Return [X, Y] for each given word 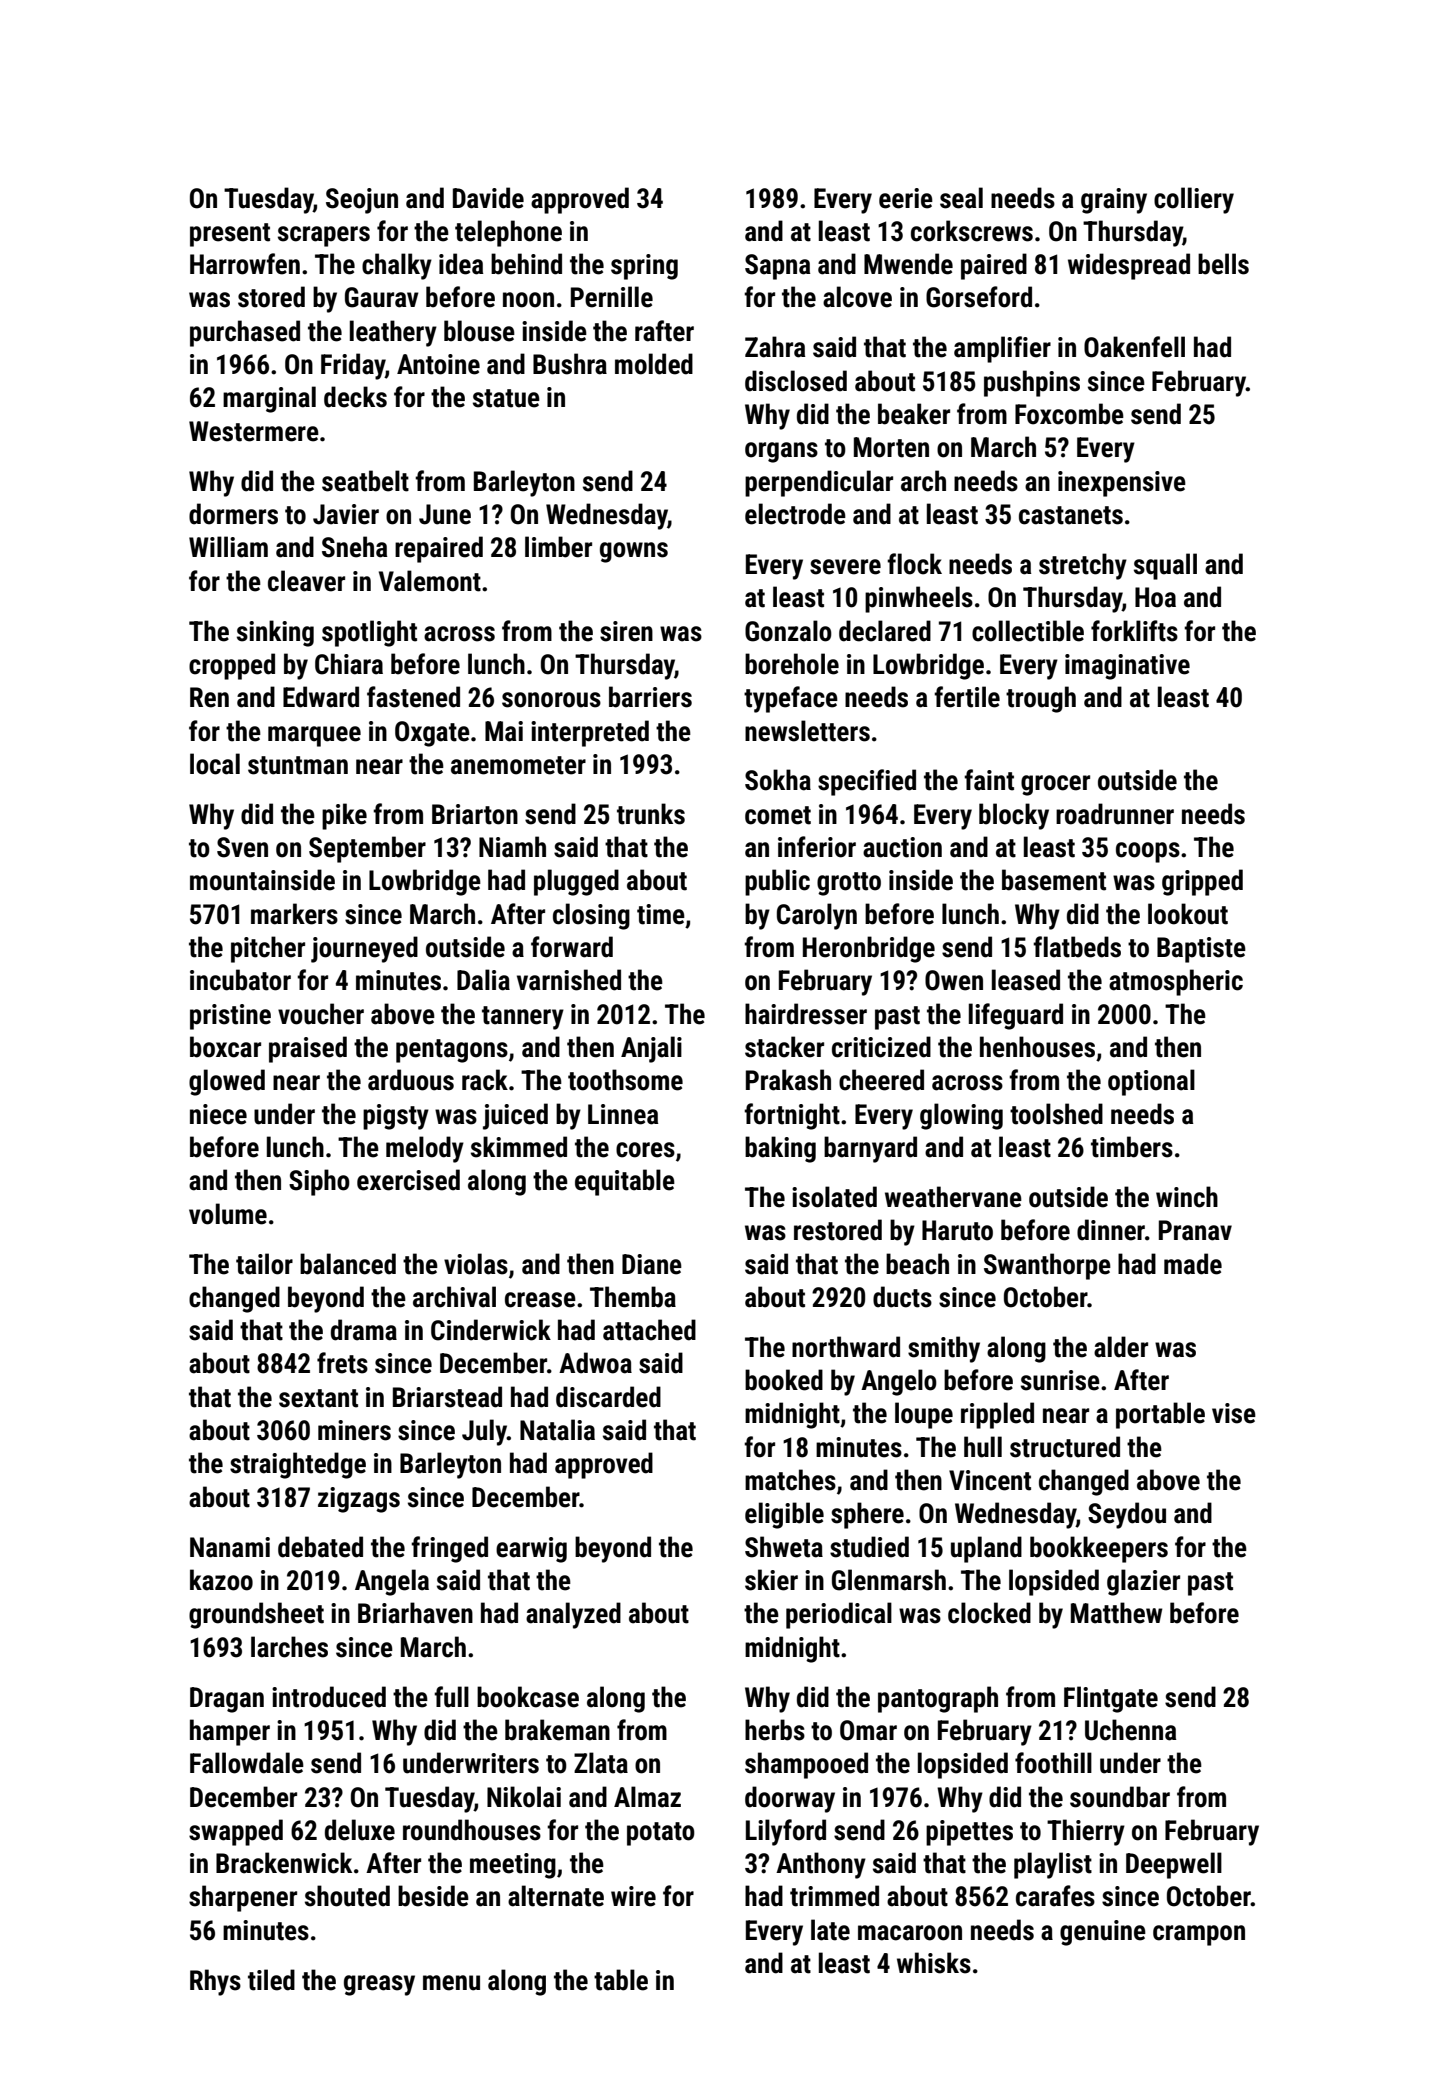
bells [1223, 264]
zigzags [359, 1500]
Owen [954, 980]
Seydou [1127, 1515]
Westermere [254, 431]
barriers [650, 697]
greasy [379, 1985]
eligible [784, 1515]
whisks [934, 1963]
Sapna [777, 267]
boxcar [225, 1047]
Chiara [349, 664]
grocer [1055, 785]
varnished [569, 980]
